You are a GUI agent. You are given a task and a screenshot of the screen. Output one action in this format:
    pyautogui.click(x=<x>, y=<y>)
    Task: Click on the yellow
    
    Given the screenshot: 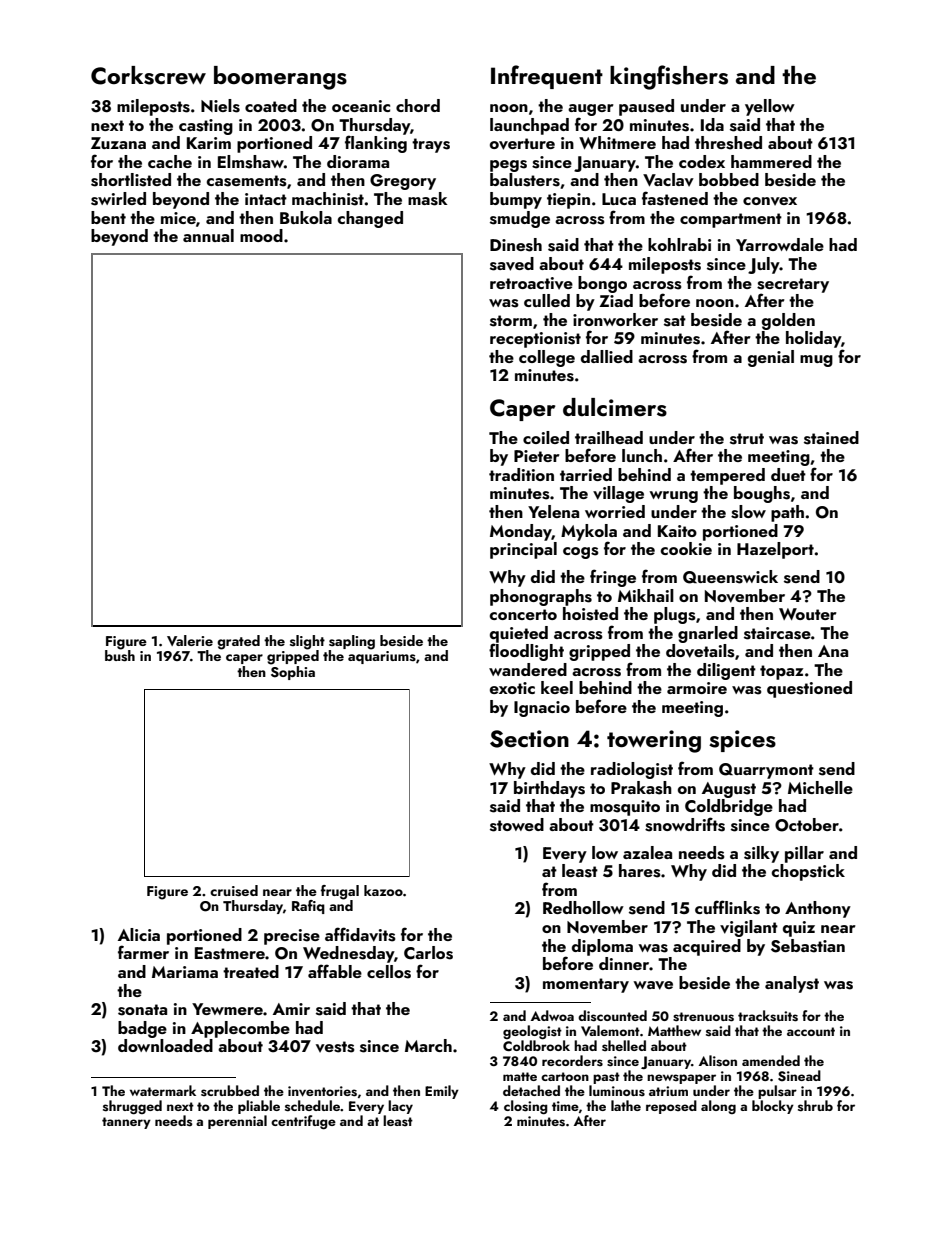 What is the action you would take?
    pyautogui.click(x=770, y=107)
